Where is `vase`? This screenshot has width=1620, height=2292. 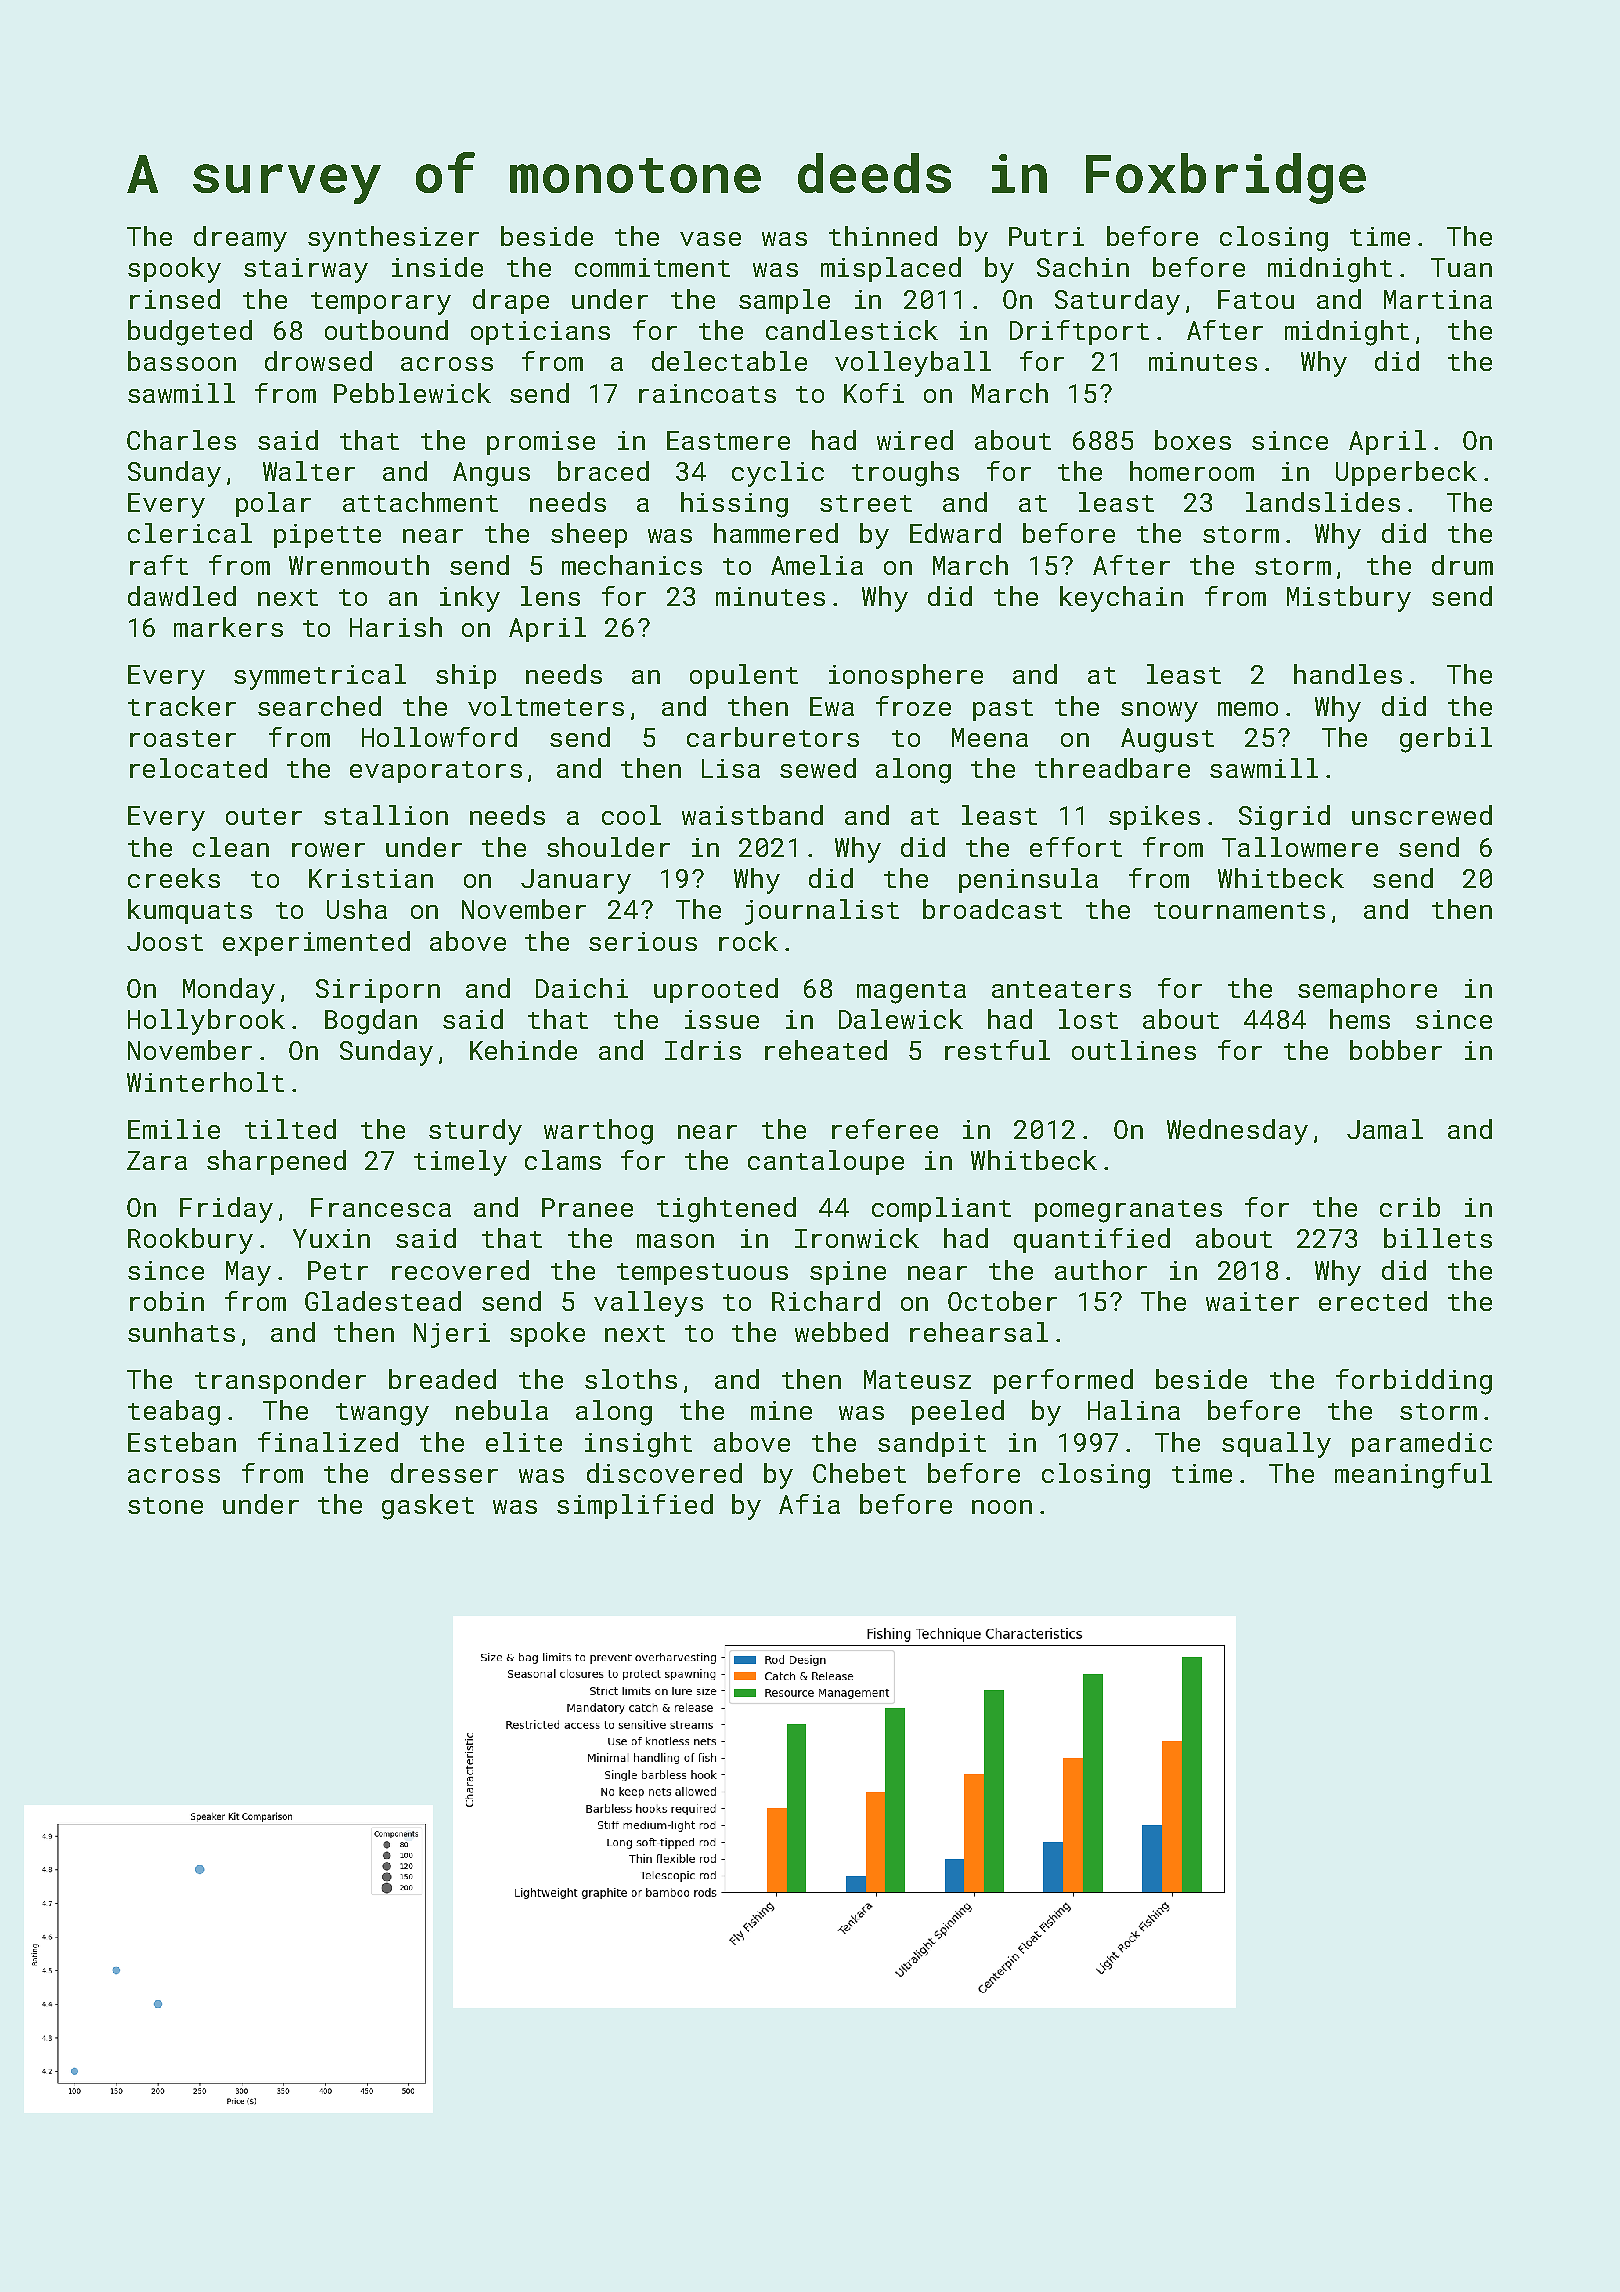
vase is located at coordinates (710, 239).
